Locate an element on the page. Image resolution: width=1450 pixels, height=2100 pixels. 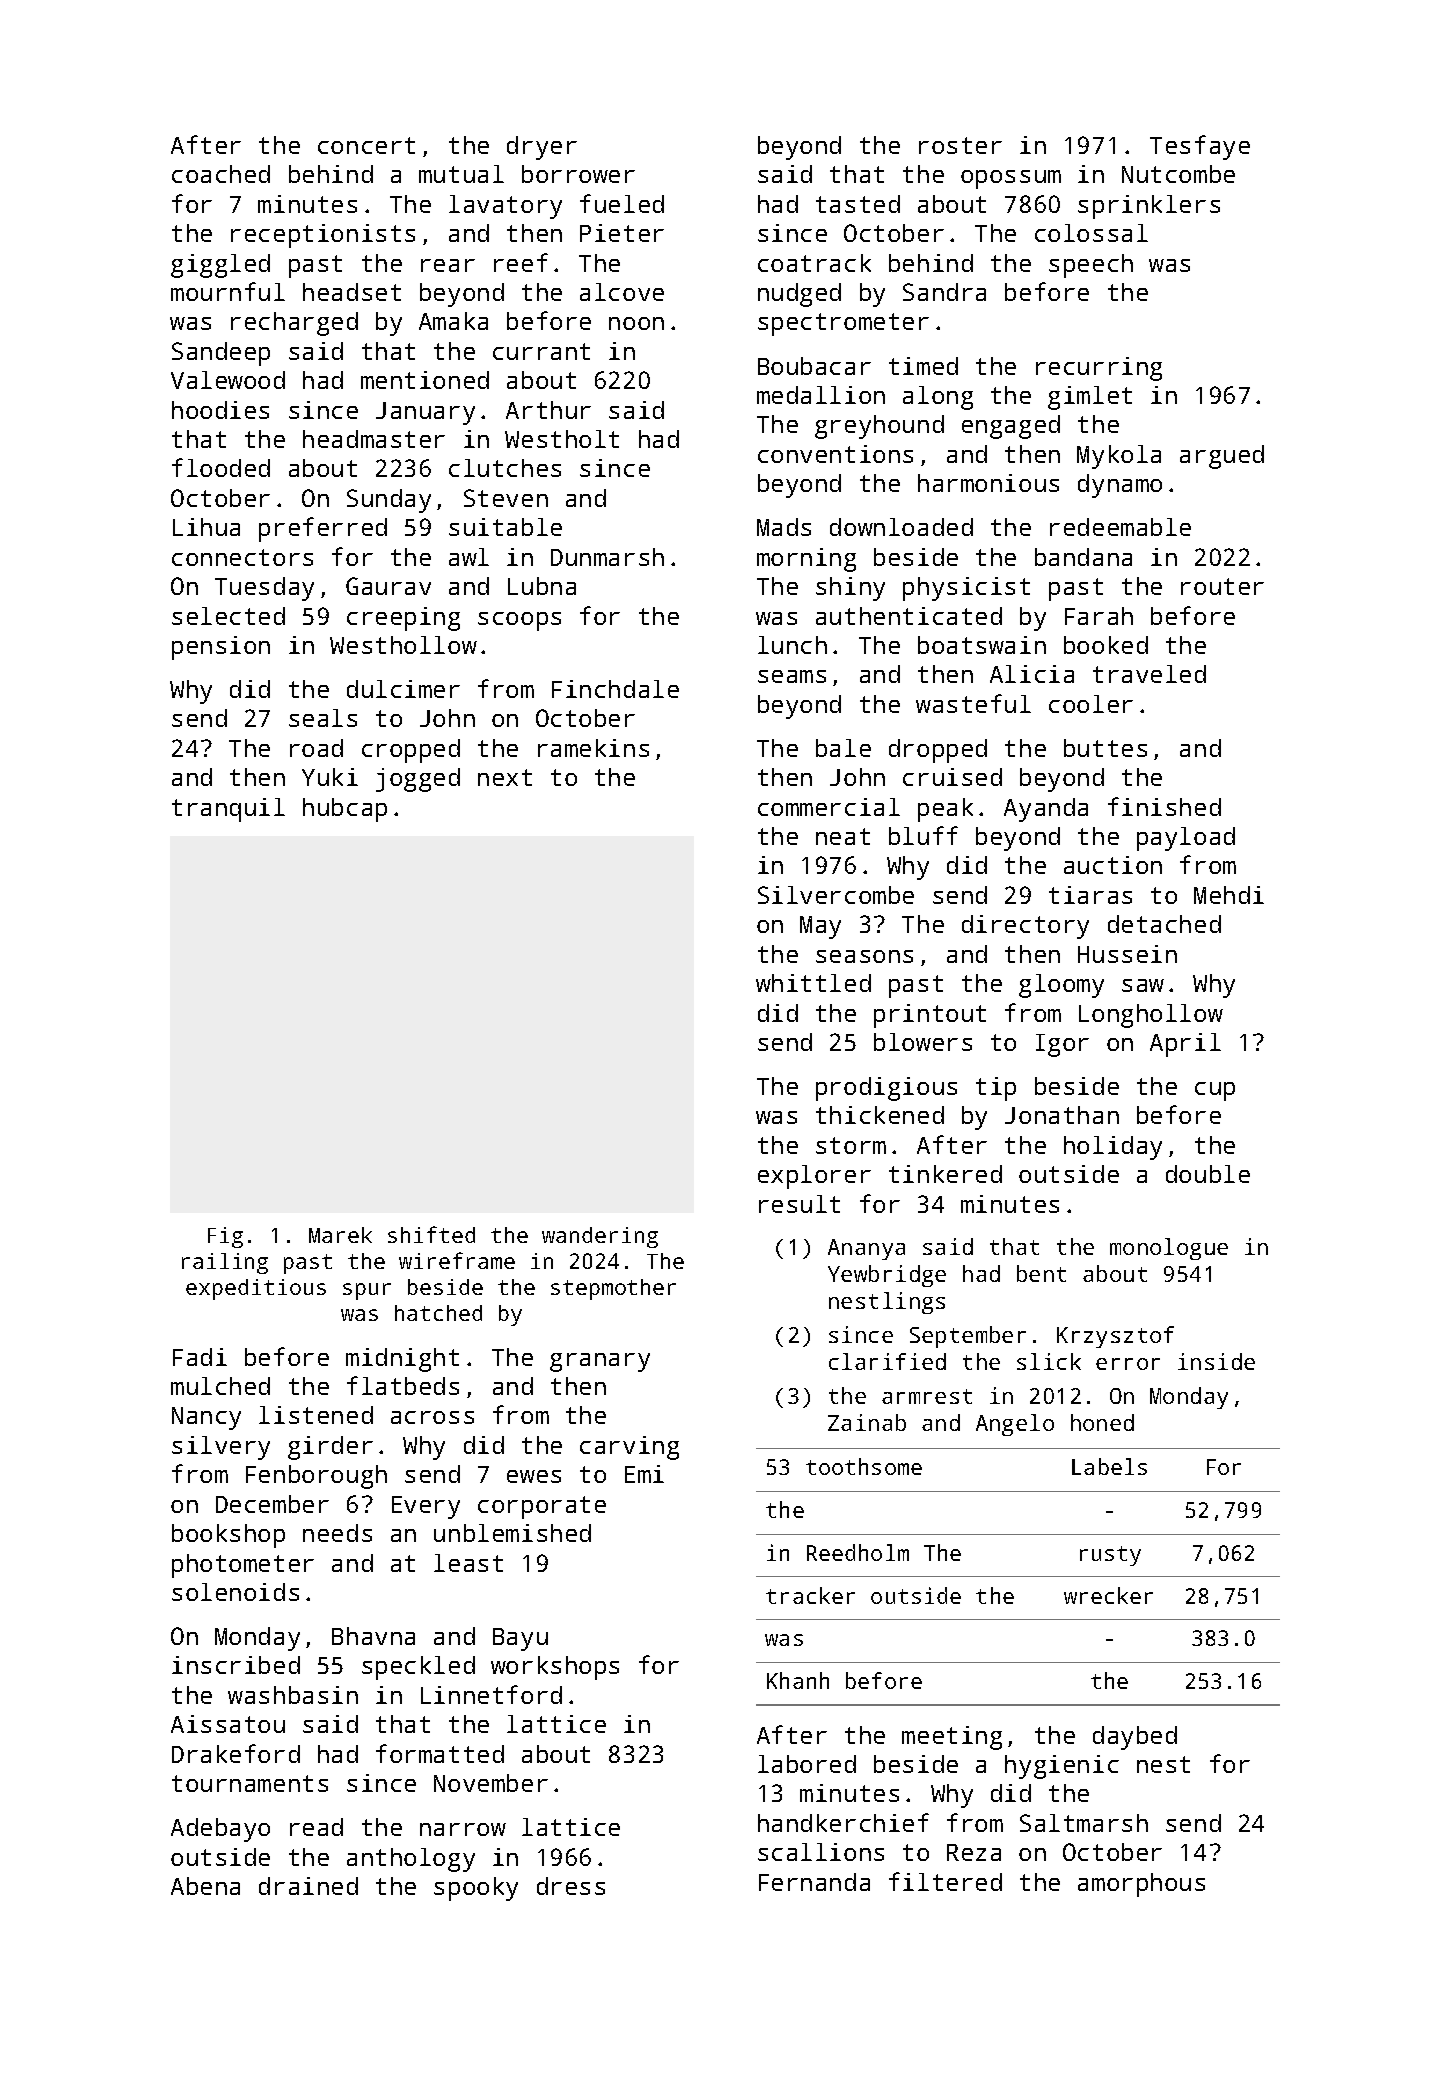
stepmother is located at coordinates (613, 1289).
